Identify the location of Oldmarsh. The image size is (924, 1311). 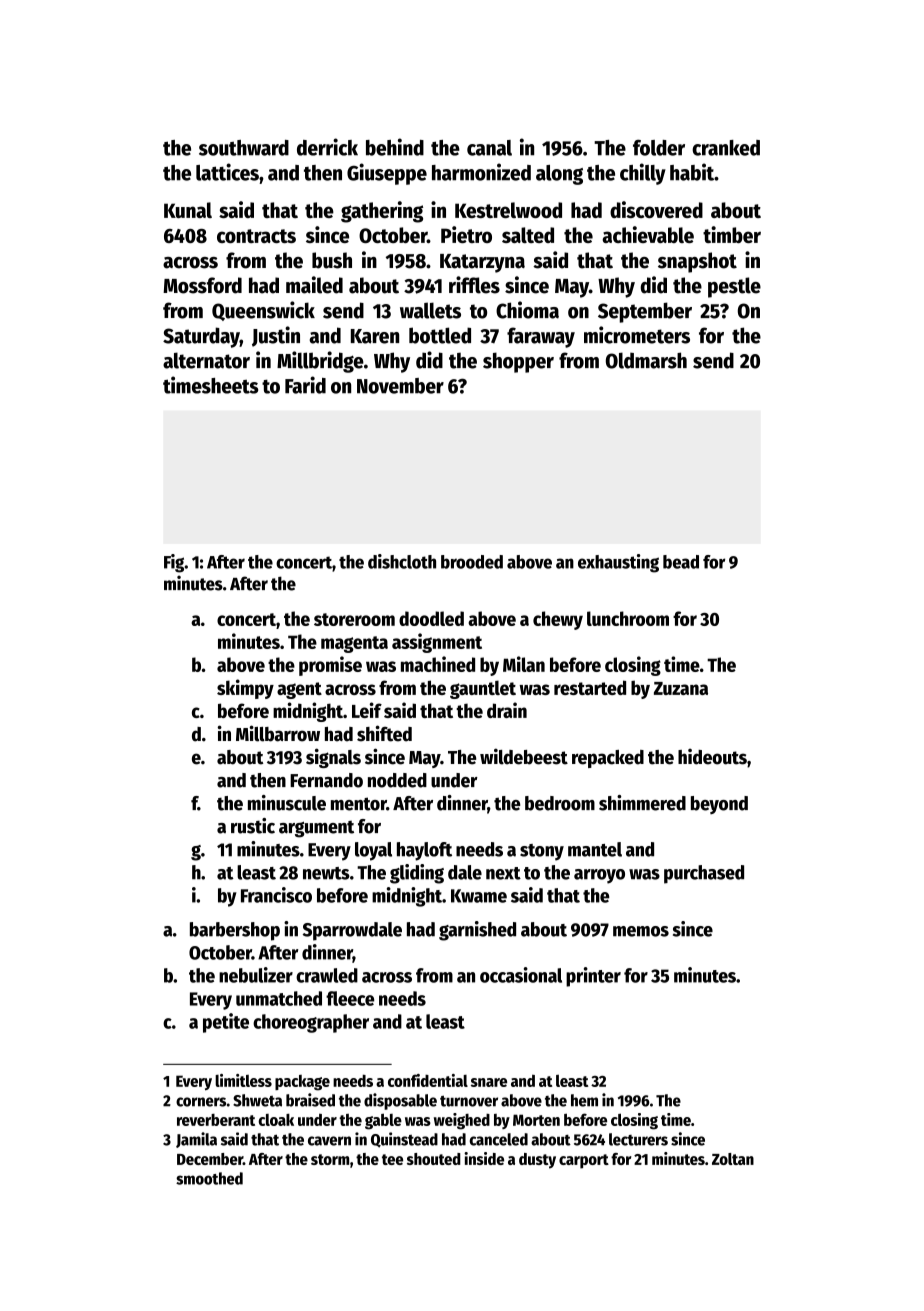
(646, 360).
